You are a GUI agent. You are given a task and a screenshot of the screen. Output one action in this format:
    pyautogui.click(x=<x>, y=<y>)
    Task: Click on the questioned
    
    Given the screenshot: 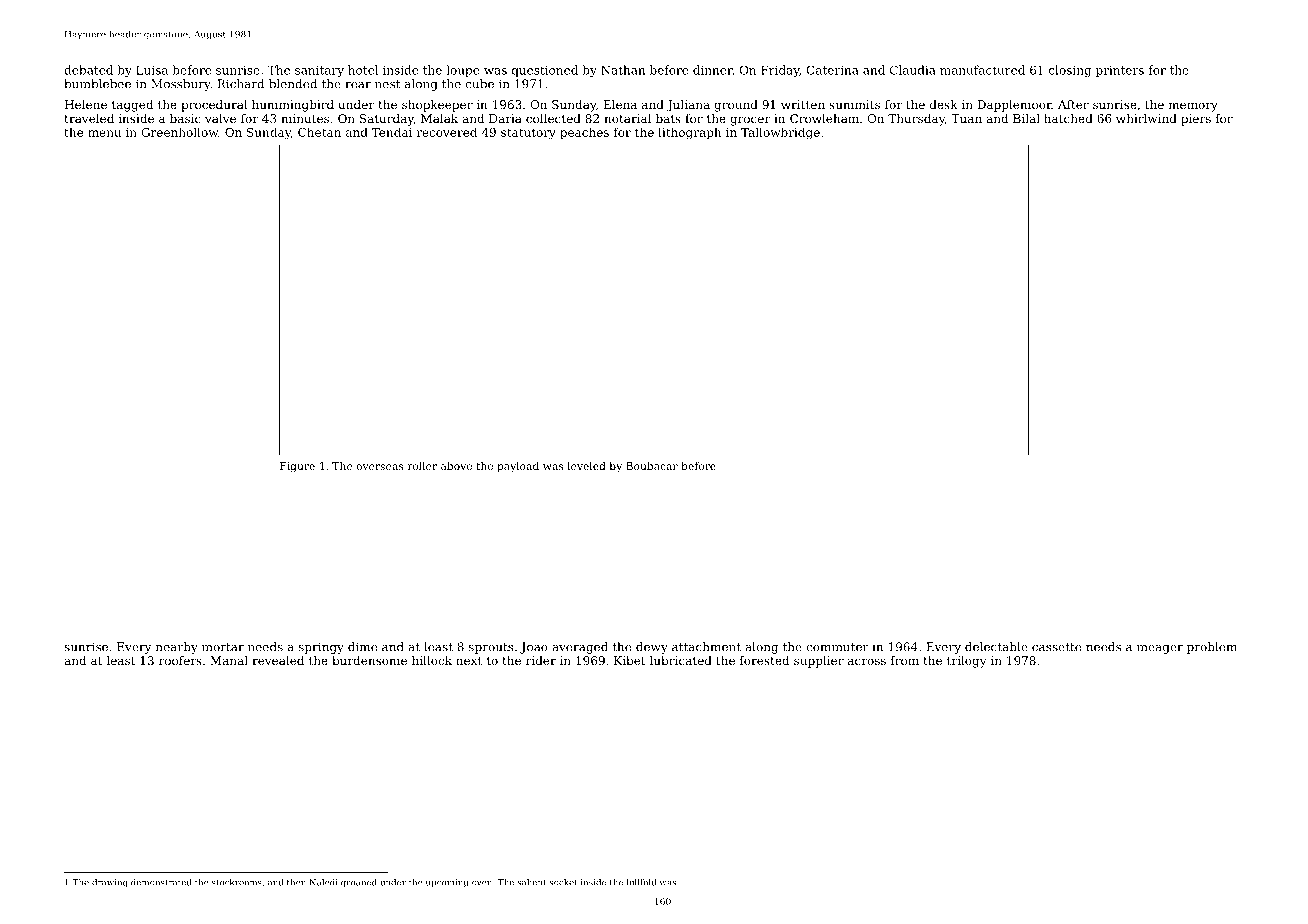 What is the action you would take?
    pyautogui.click(x=545, y=71)
